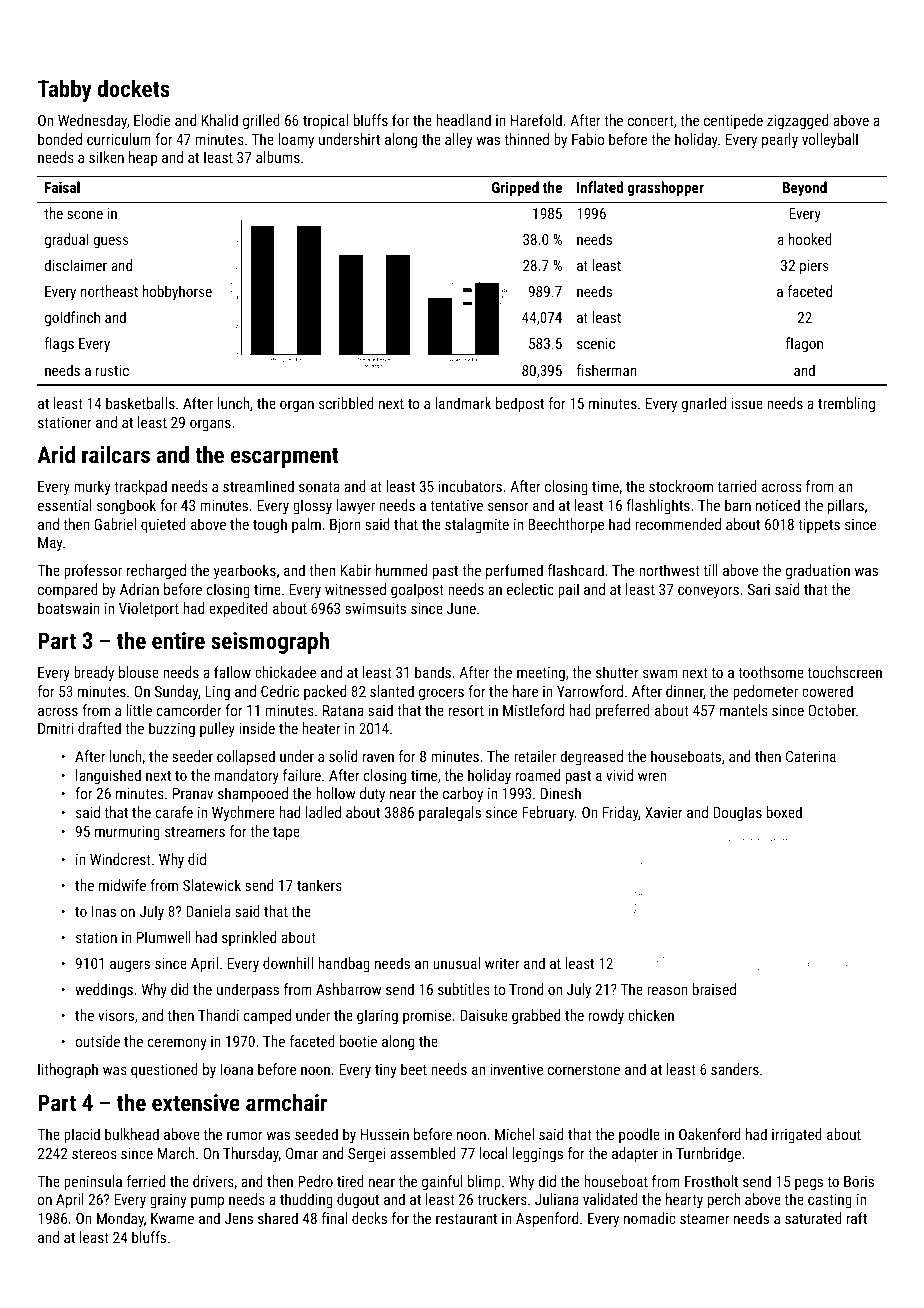  Describe the element at coordinates (325, 121) in the screenshot. I see `tropical` at that location.
